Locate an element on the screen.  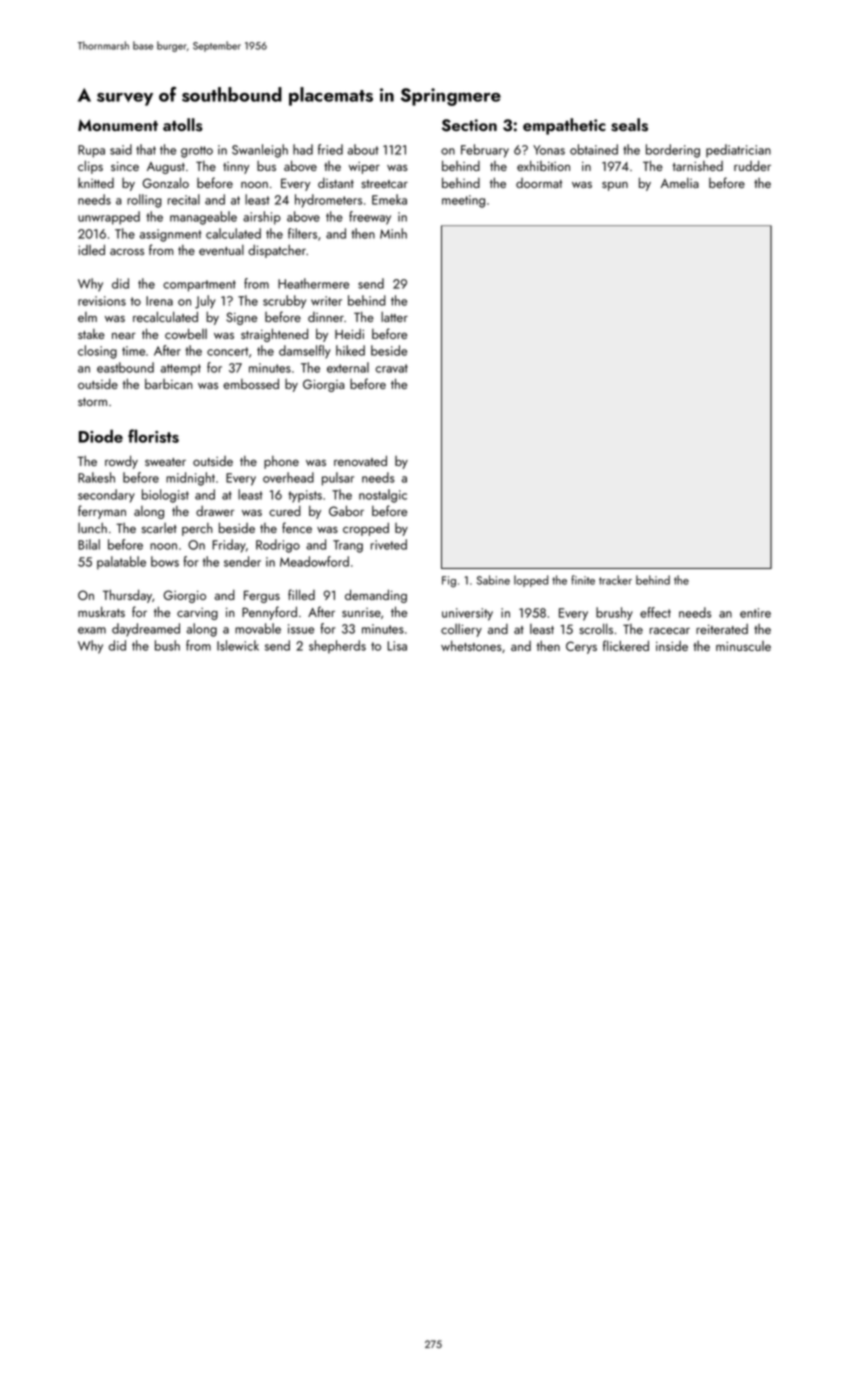
manageable is located at coordinates (203, 218).
